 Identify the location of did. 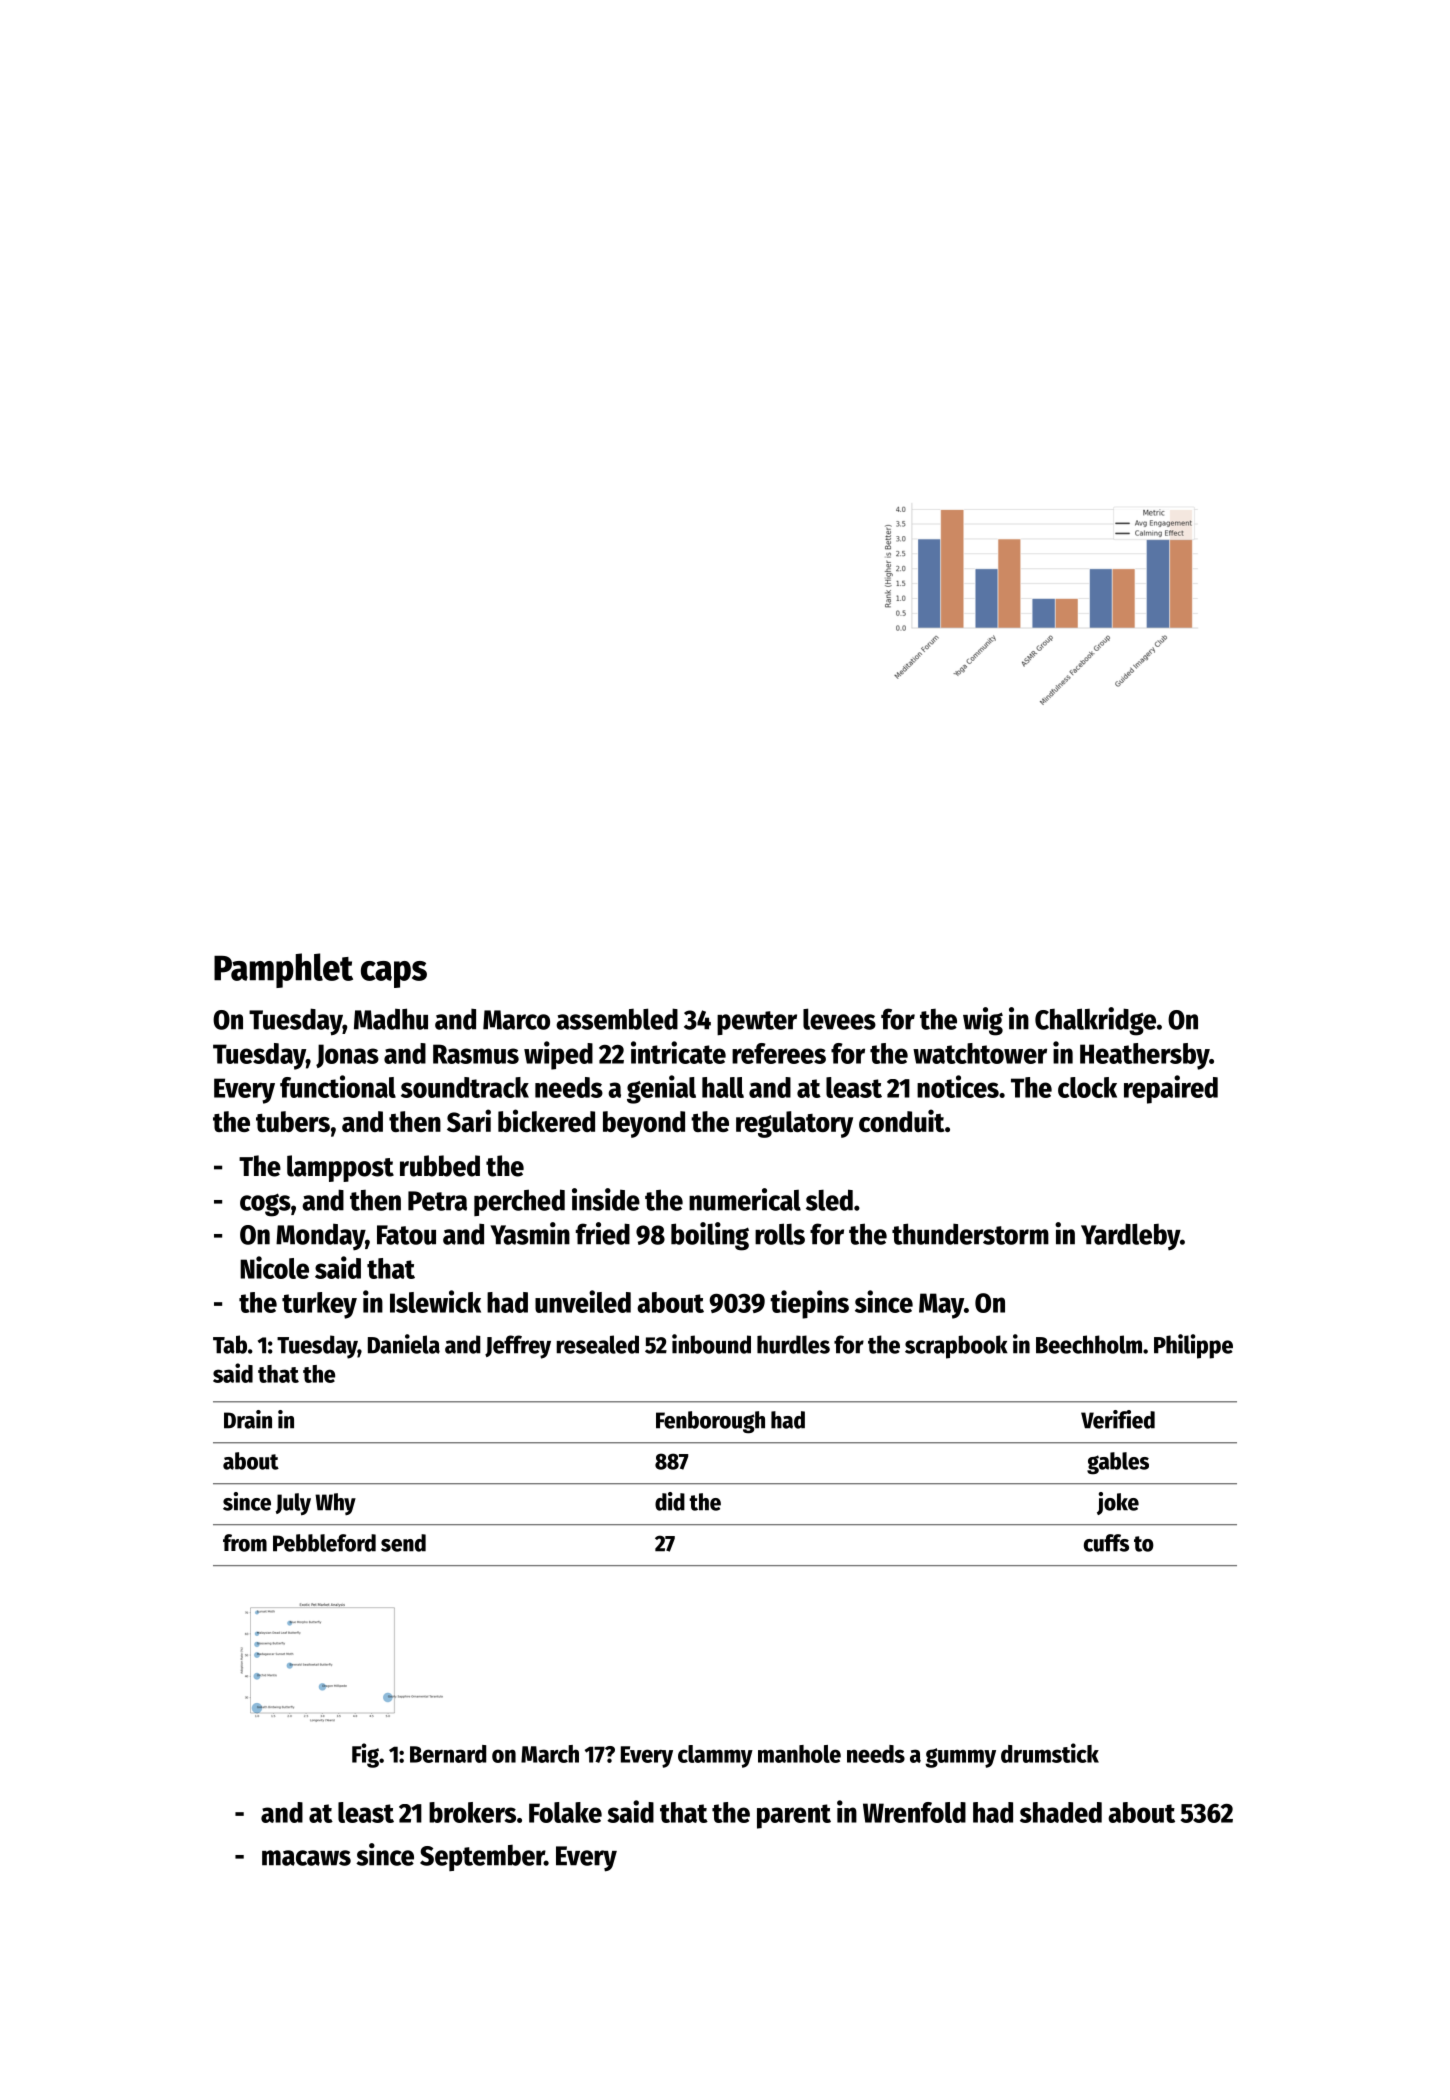
(670, 1501).
